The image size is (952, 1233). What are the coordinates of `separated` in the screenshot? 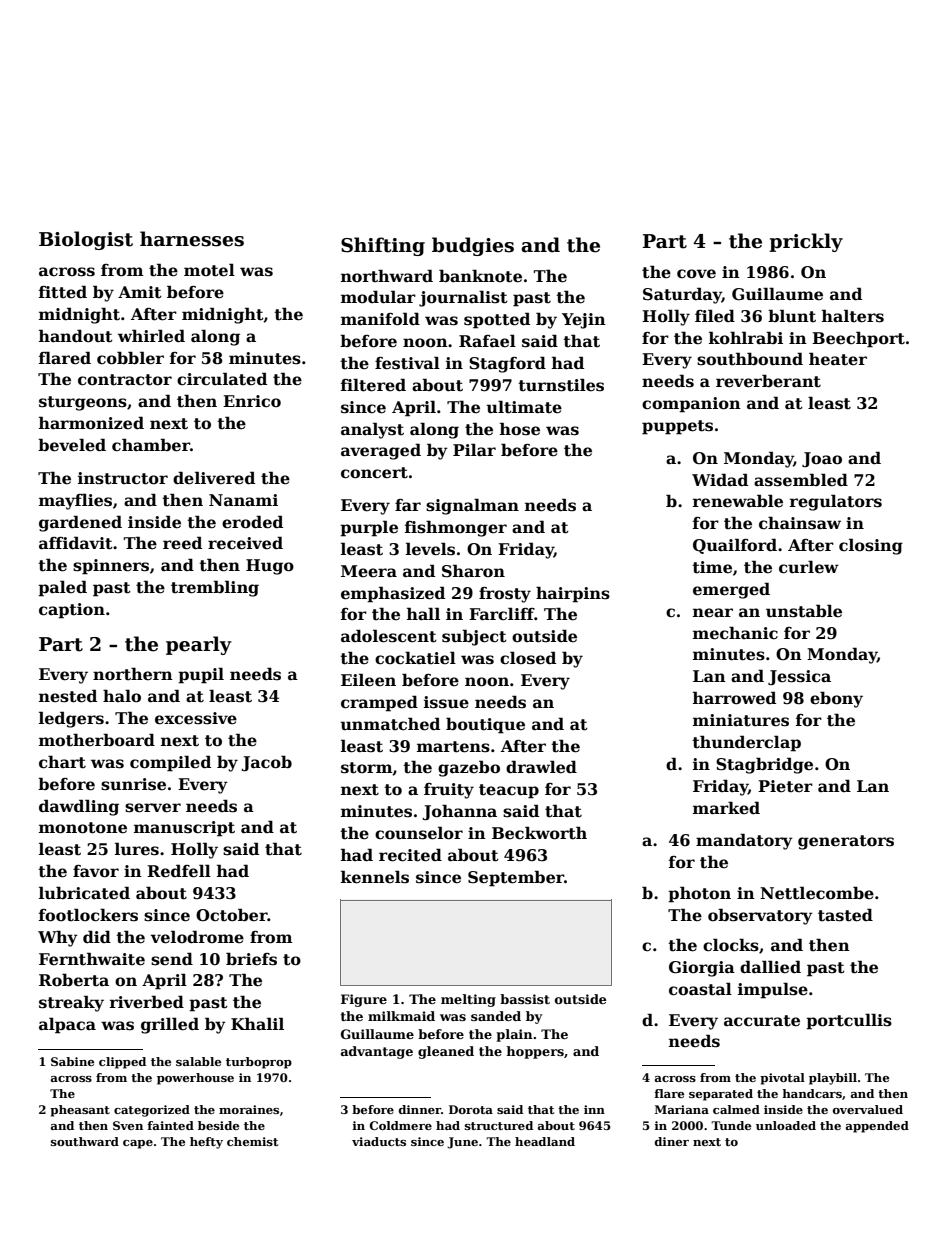 It's located at (721, 1095).
